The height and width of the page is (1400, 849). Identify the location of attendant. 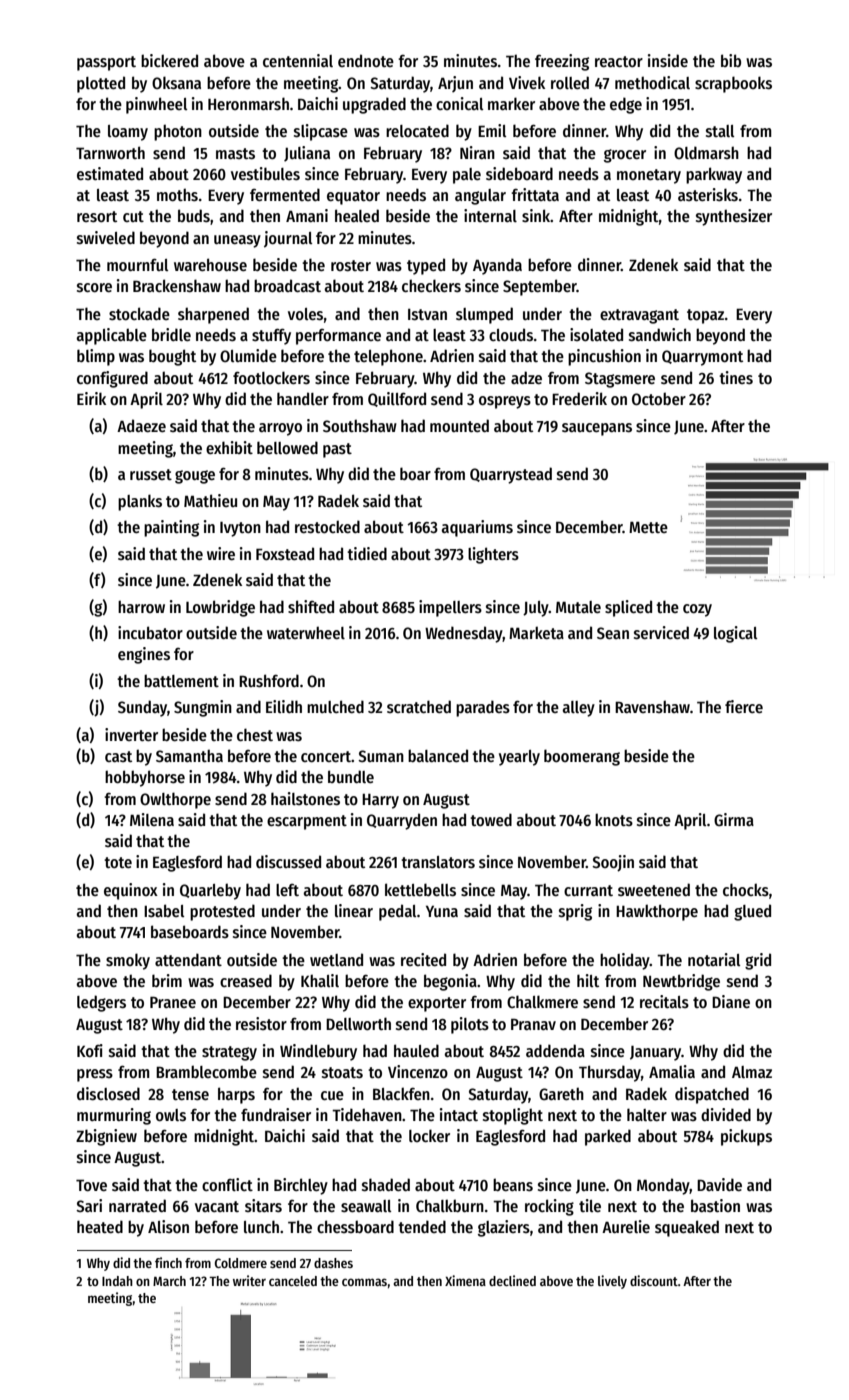
(188, 959).
